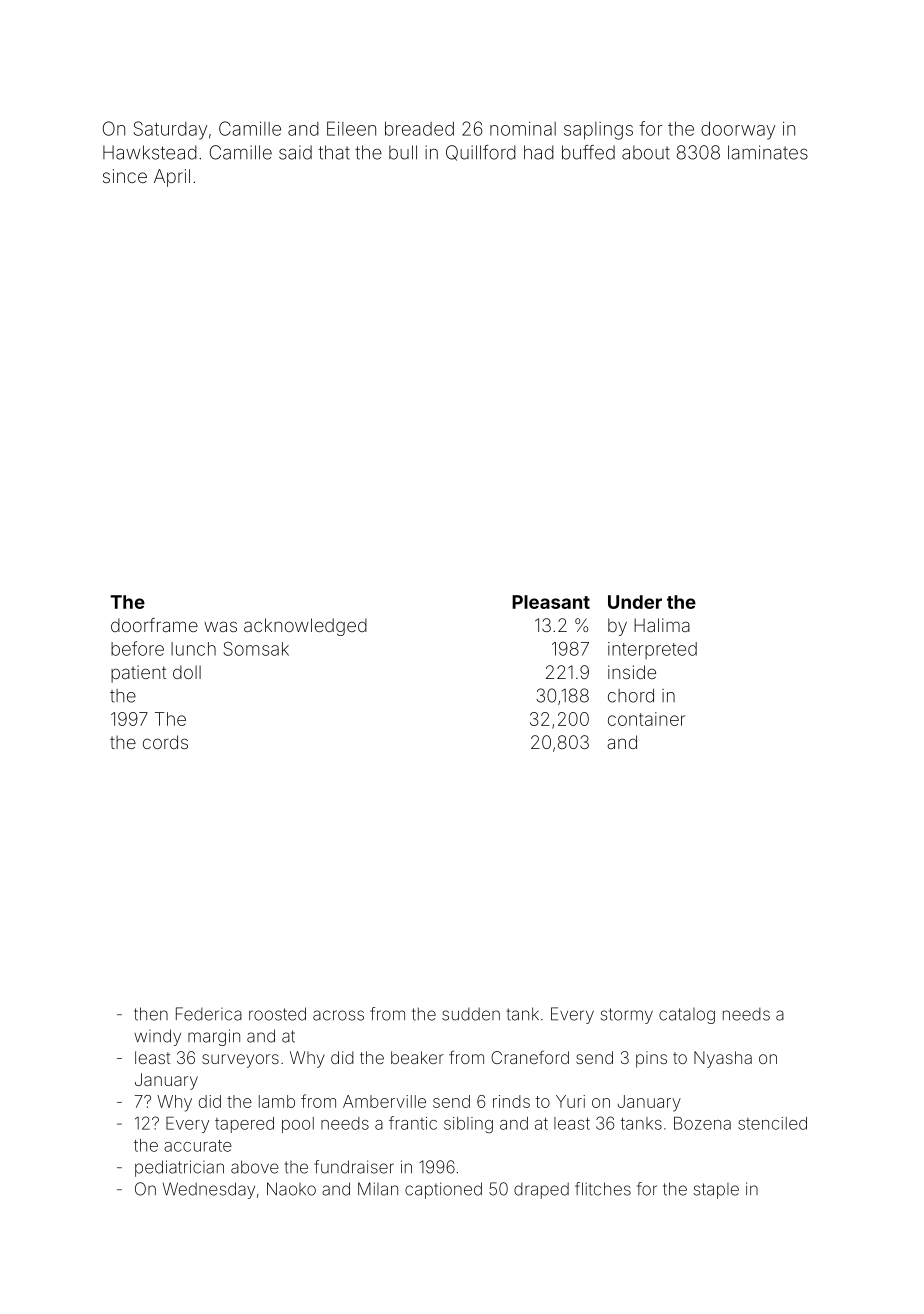 The image size is (924, 1314). What do you see at coordinates (338, 1015) in the page?
I see `across` at bounding box center [338, 1015].
